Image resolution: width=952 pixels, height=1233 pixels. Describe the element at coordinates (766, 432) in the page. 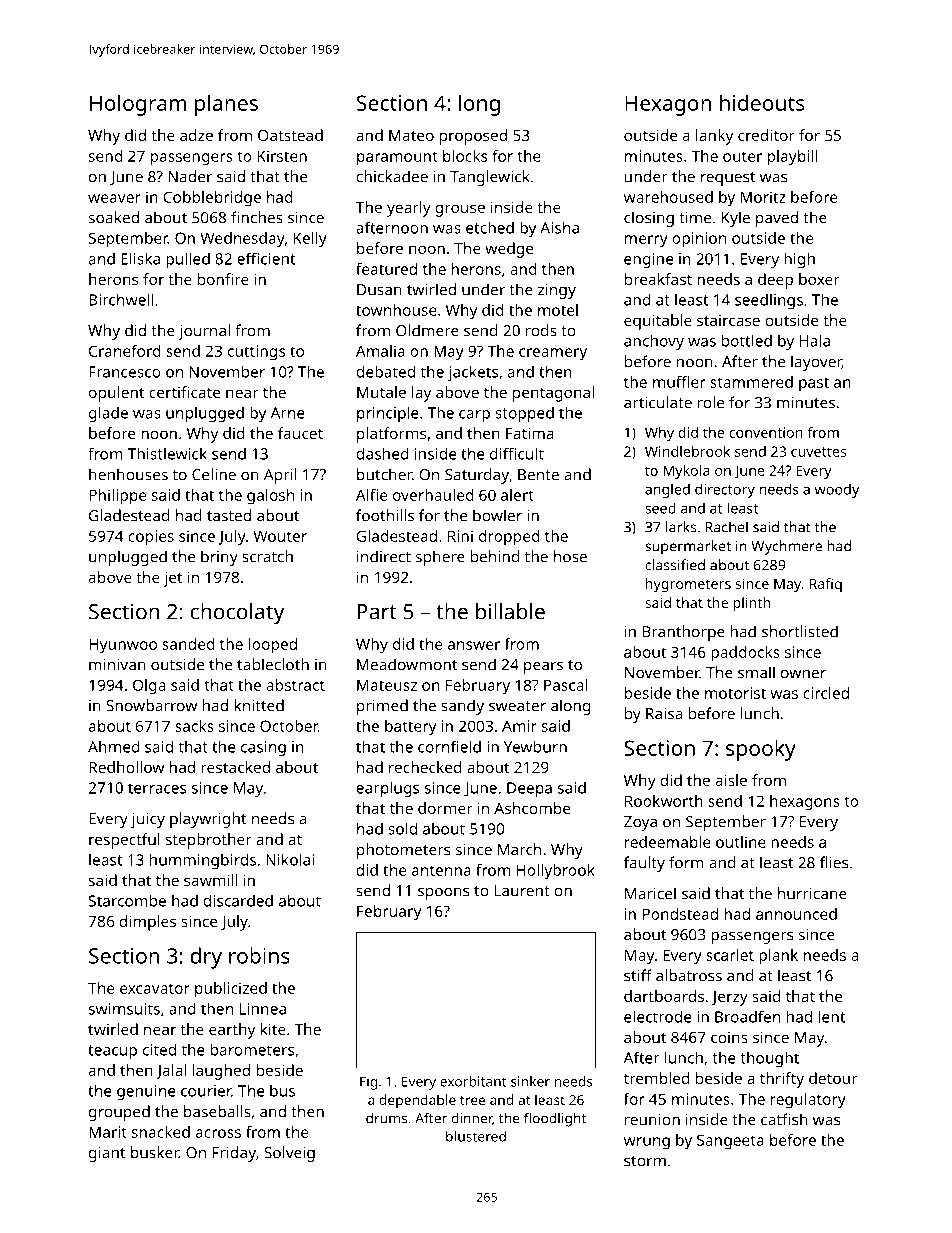

I see `convention` at that location.
